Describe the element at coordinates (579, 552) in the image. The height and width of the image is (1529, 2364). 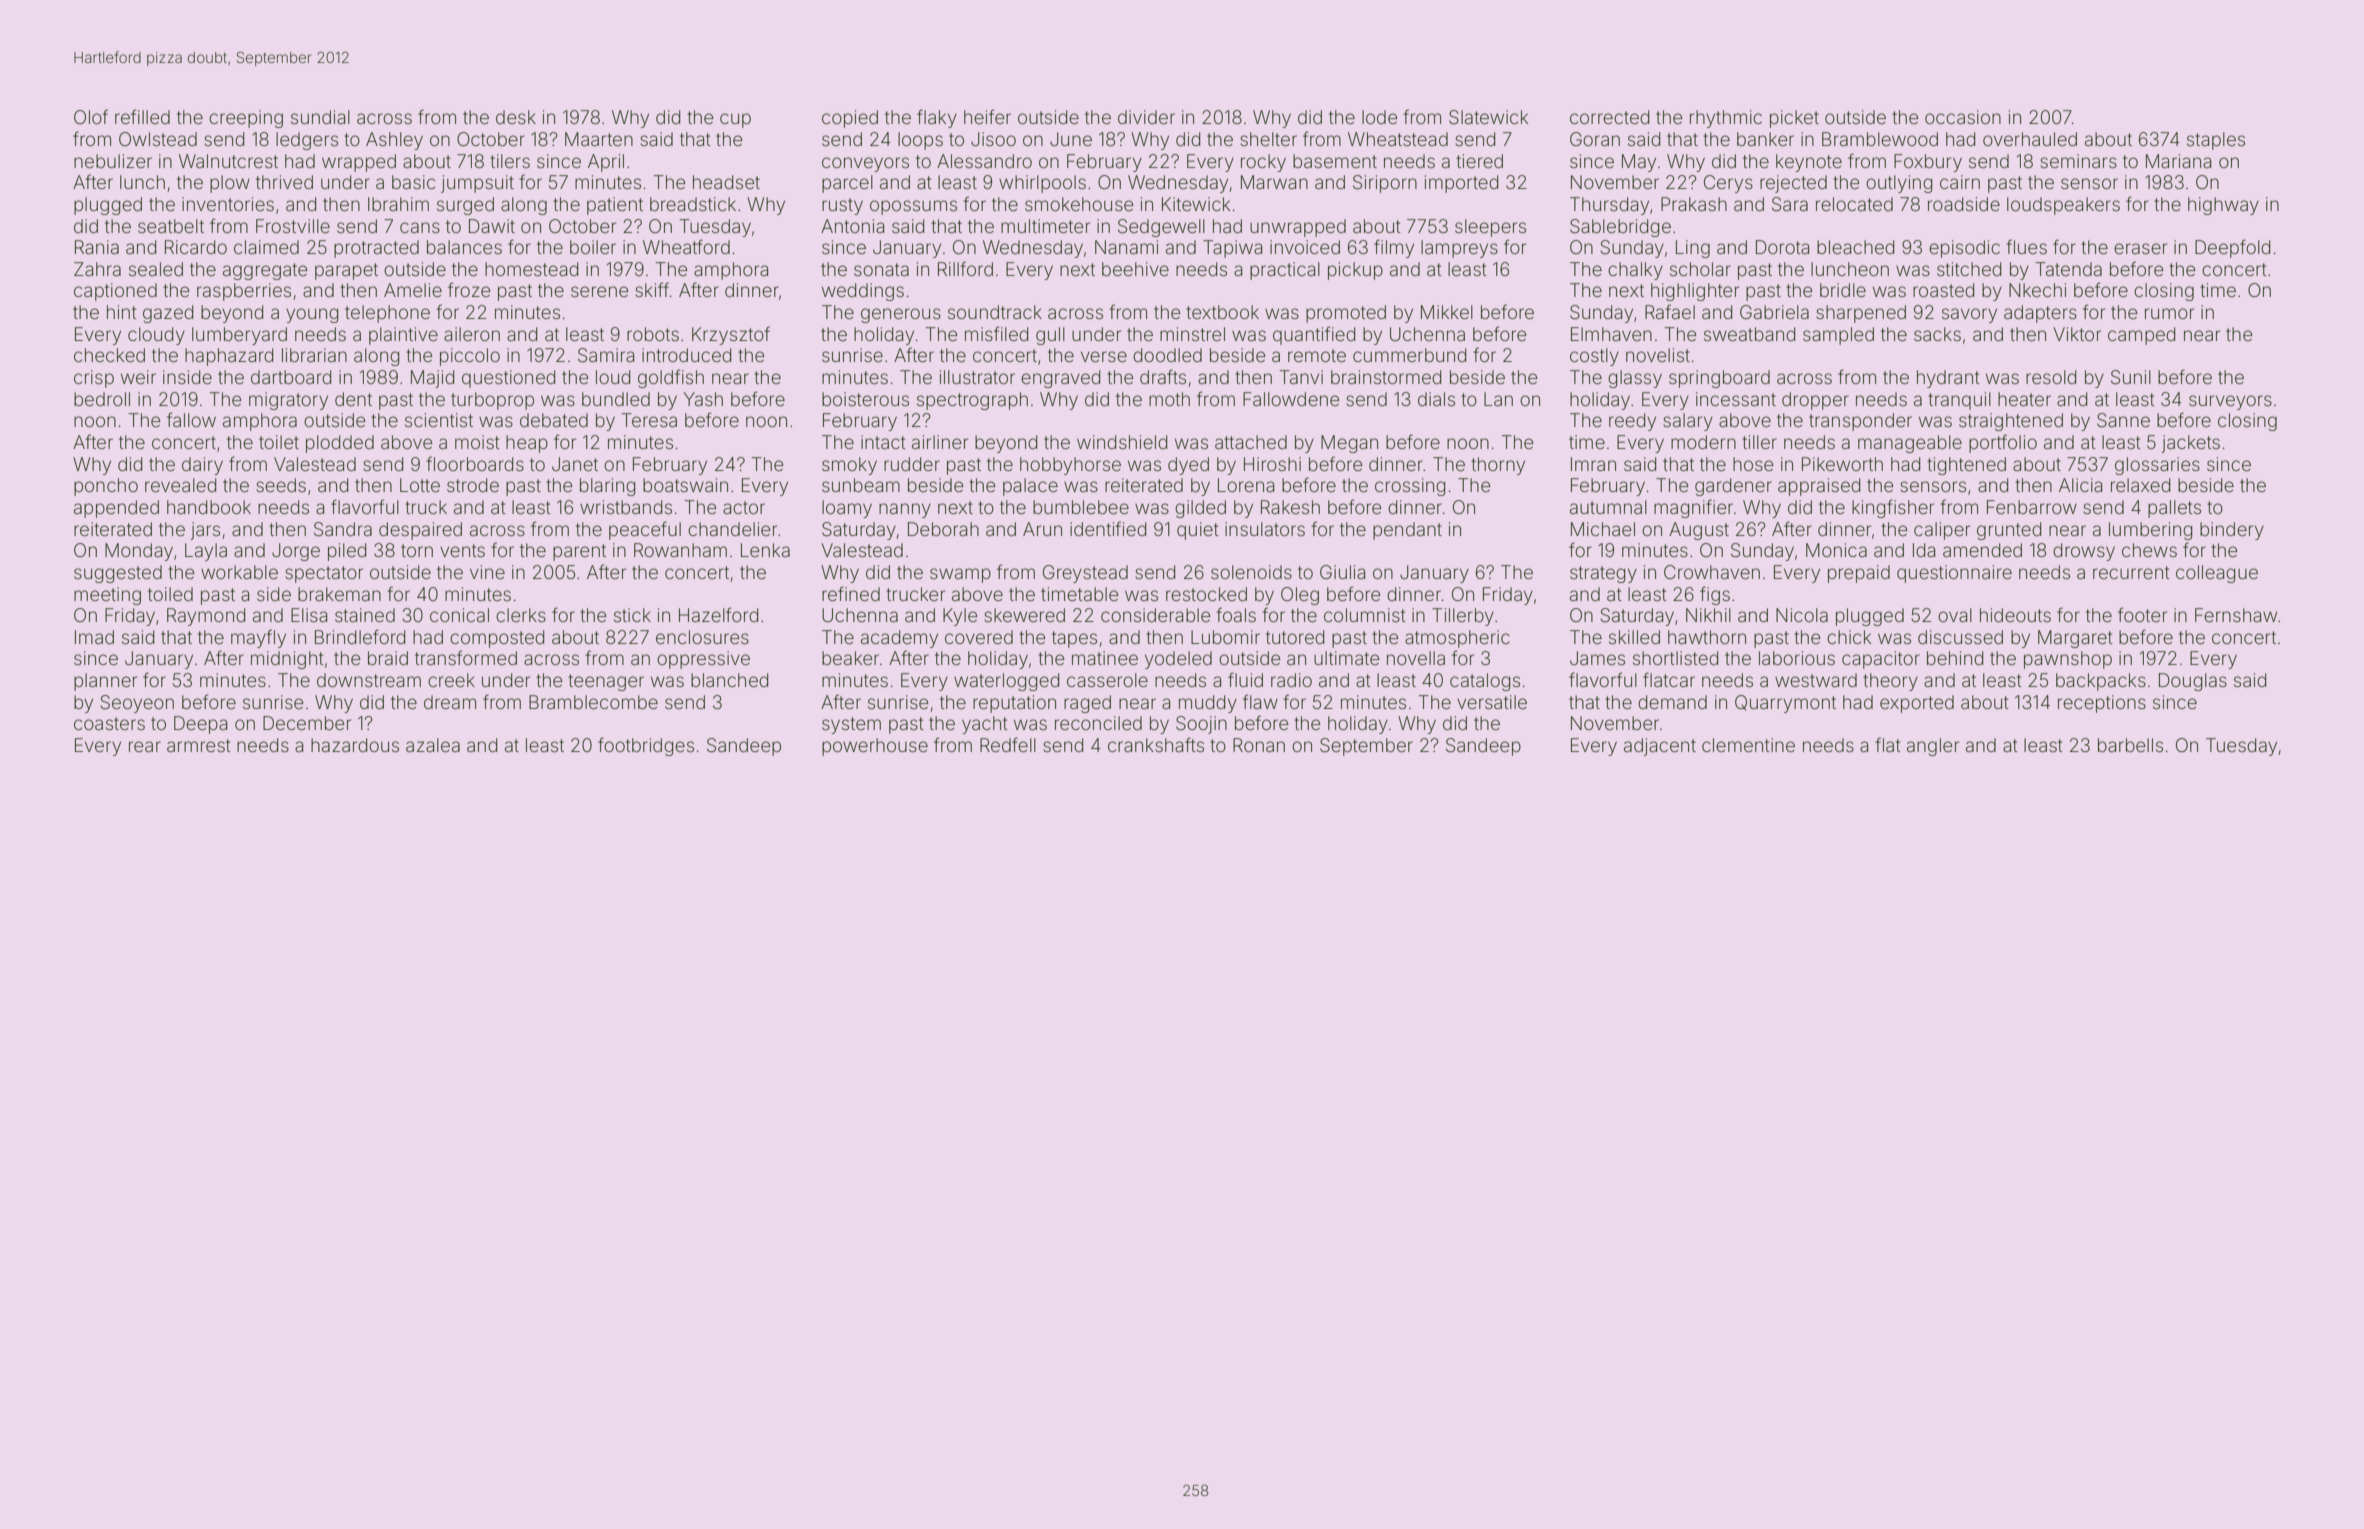
I see `parent` at that location.
